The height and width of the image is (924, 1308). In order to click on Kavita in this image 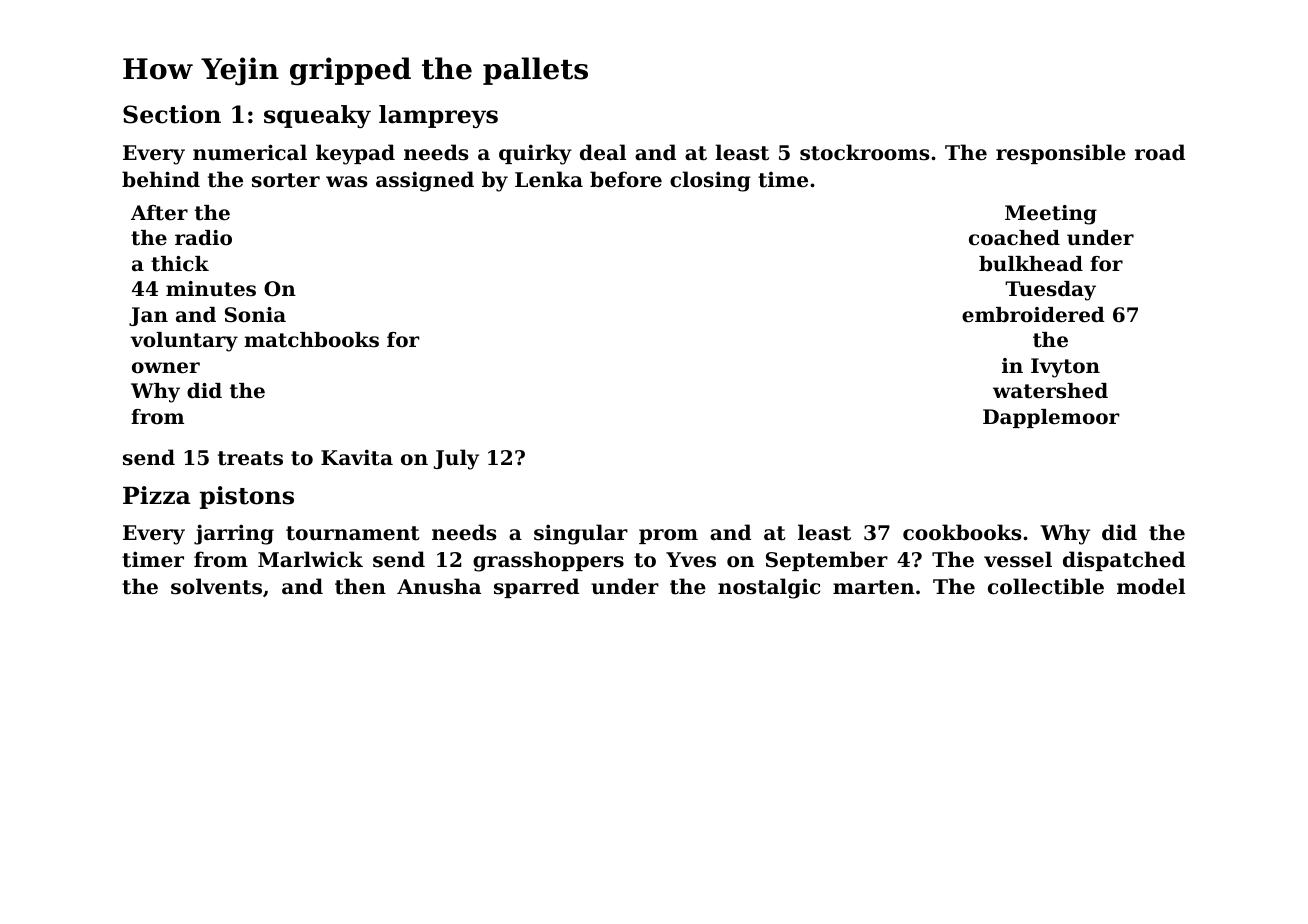, I will do `click(357, 457)`.
